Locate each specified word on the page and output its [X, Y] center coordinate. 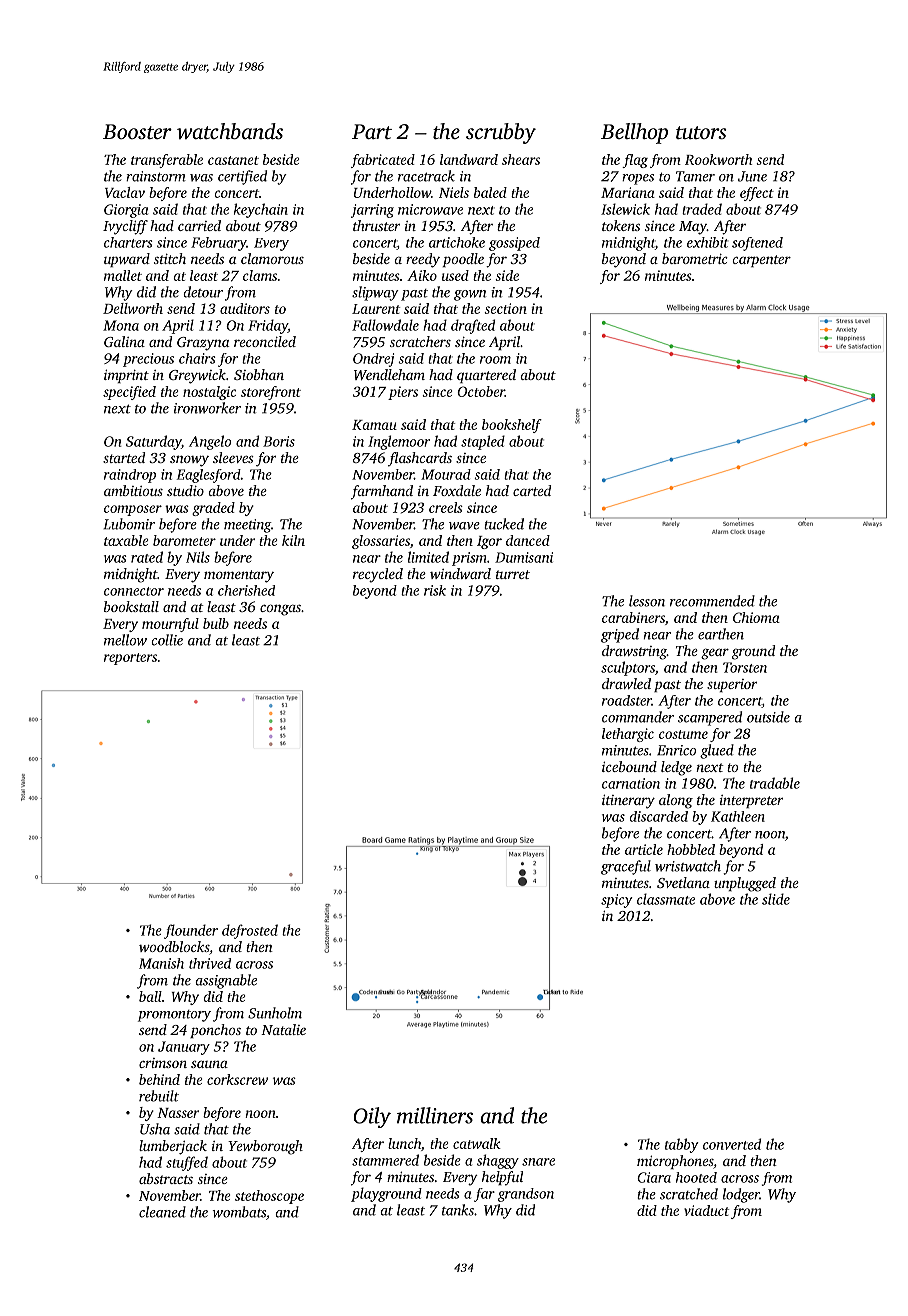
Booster [137, 131]
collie [167, 640]
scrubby [501, 133]
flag [635, 161]
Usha [155, 1129]
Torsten [745, 667]
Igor [489, 542]
